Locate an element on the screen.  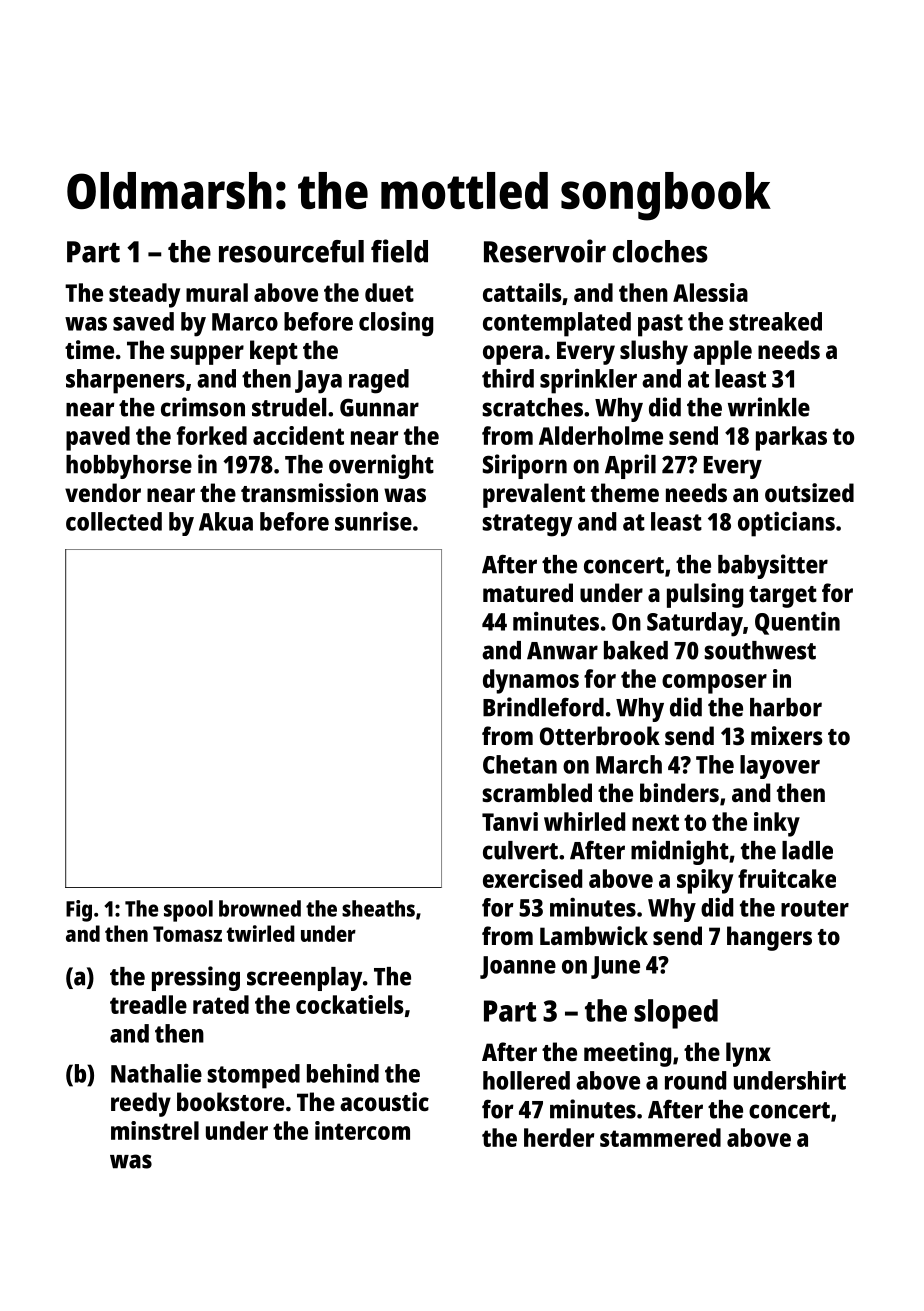
cockatiels is located at coordinates (350, 1004).
